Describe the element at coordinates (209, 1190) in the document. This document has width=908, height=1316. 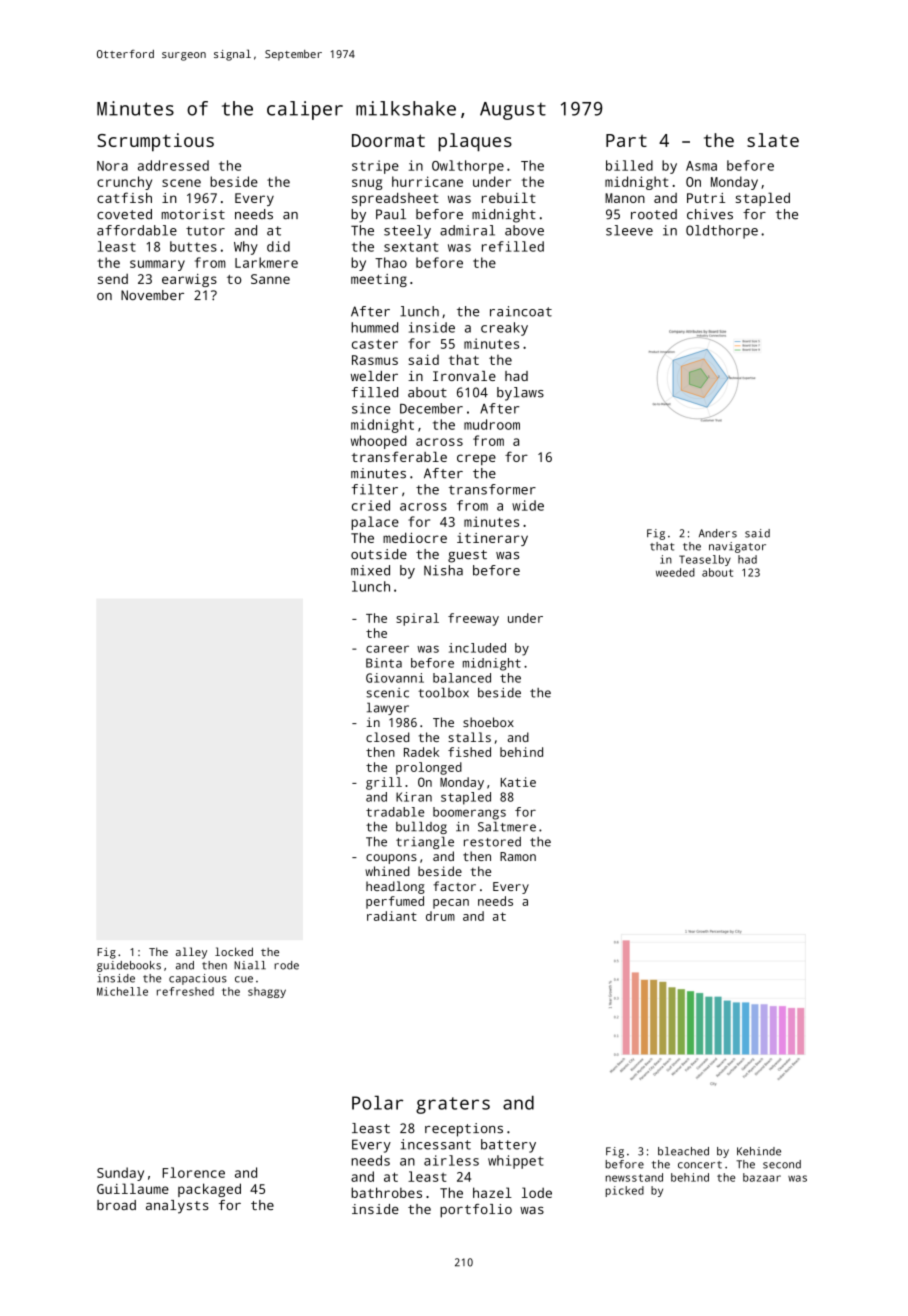
I see `packaged` at that location.
